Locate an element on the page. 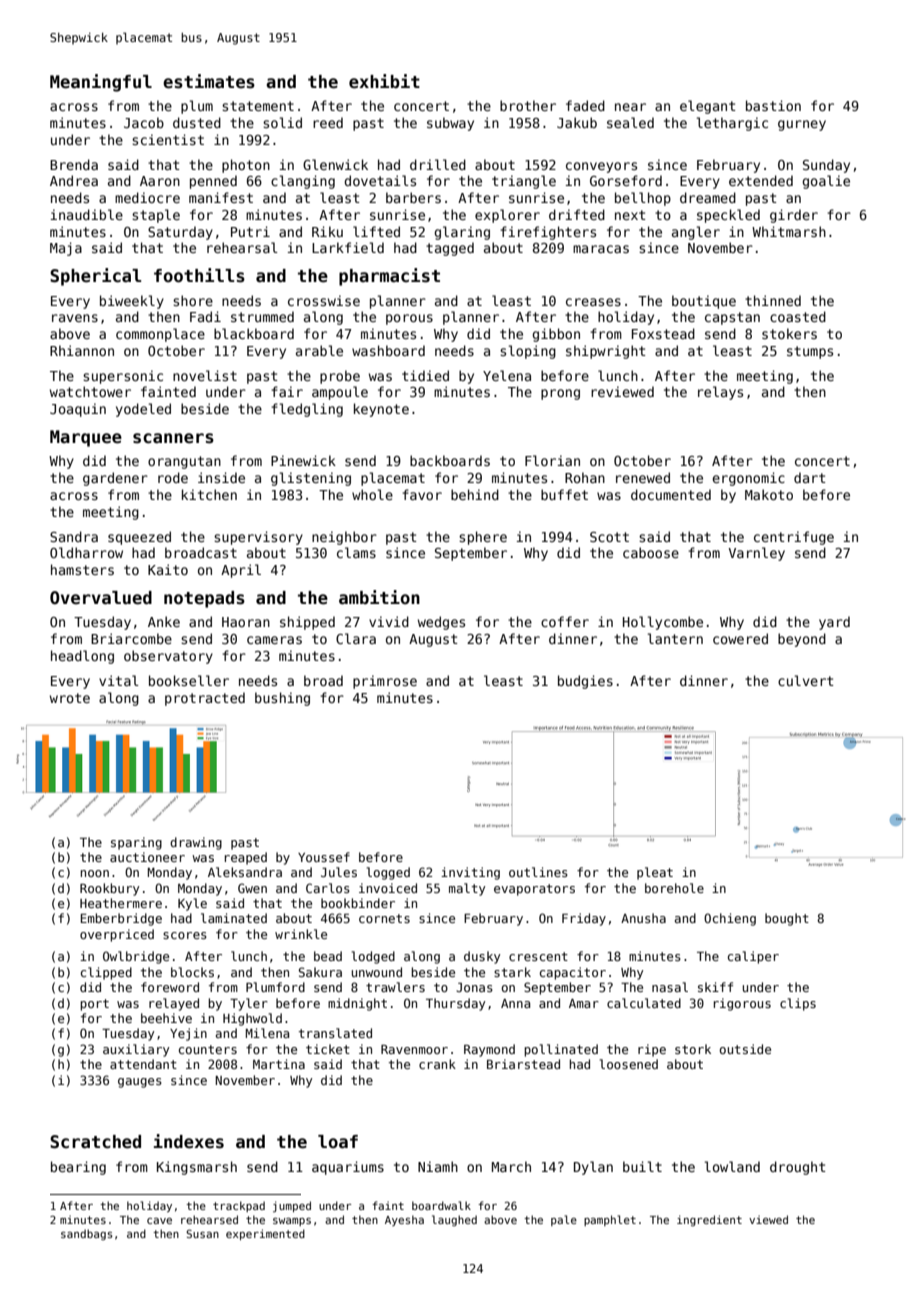 The height and width of the document is (1308, 924). Whitmarsh is located at coordinates (789, 231).
